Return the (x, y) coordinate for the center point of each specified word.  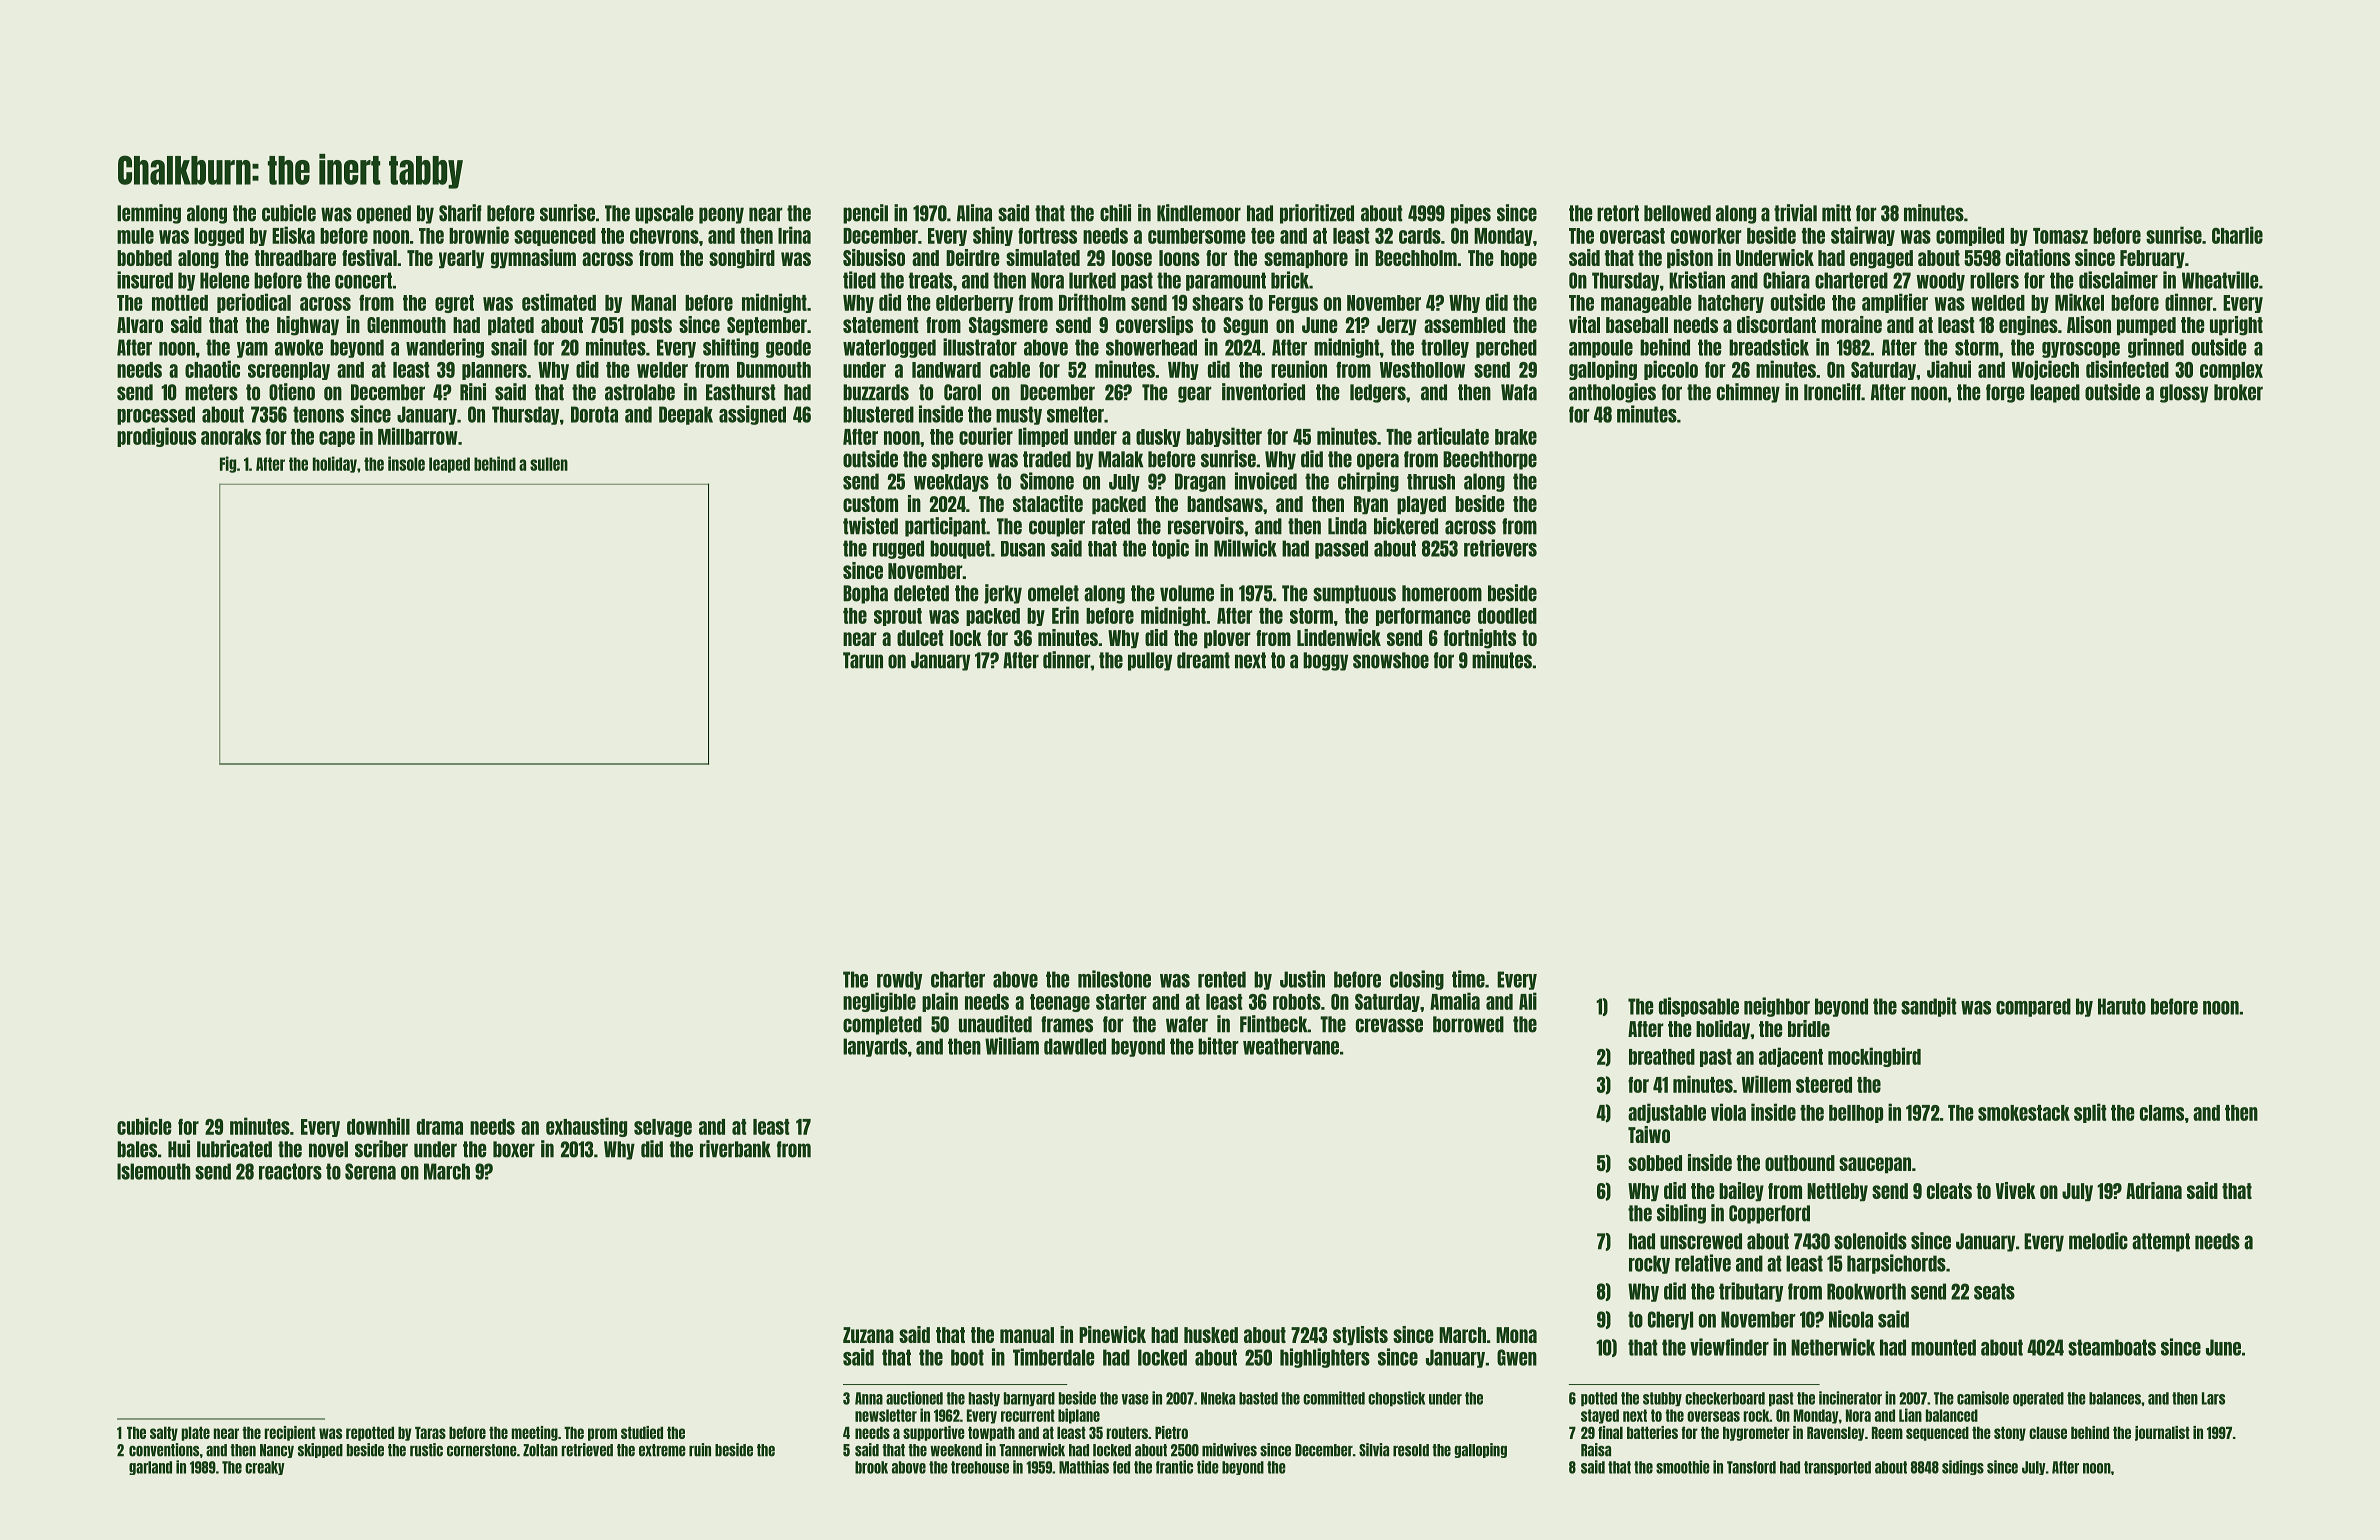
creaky (265, 1468)
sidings (1963, 1467)
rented (1222, 979)
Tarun (863, 660)
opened (384, 214)
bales (137, 1149)
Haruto (2122, 1006)
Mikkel (2079, 302)
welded (1998, 303)
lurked (1092, 280)
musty (1019, 415)
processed (156, 415)
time (1468, 979)
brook (871, 1467)
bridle (1809, 1028)
